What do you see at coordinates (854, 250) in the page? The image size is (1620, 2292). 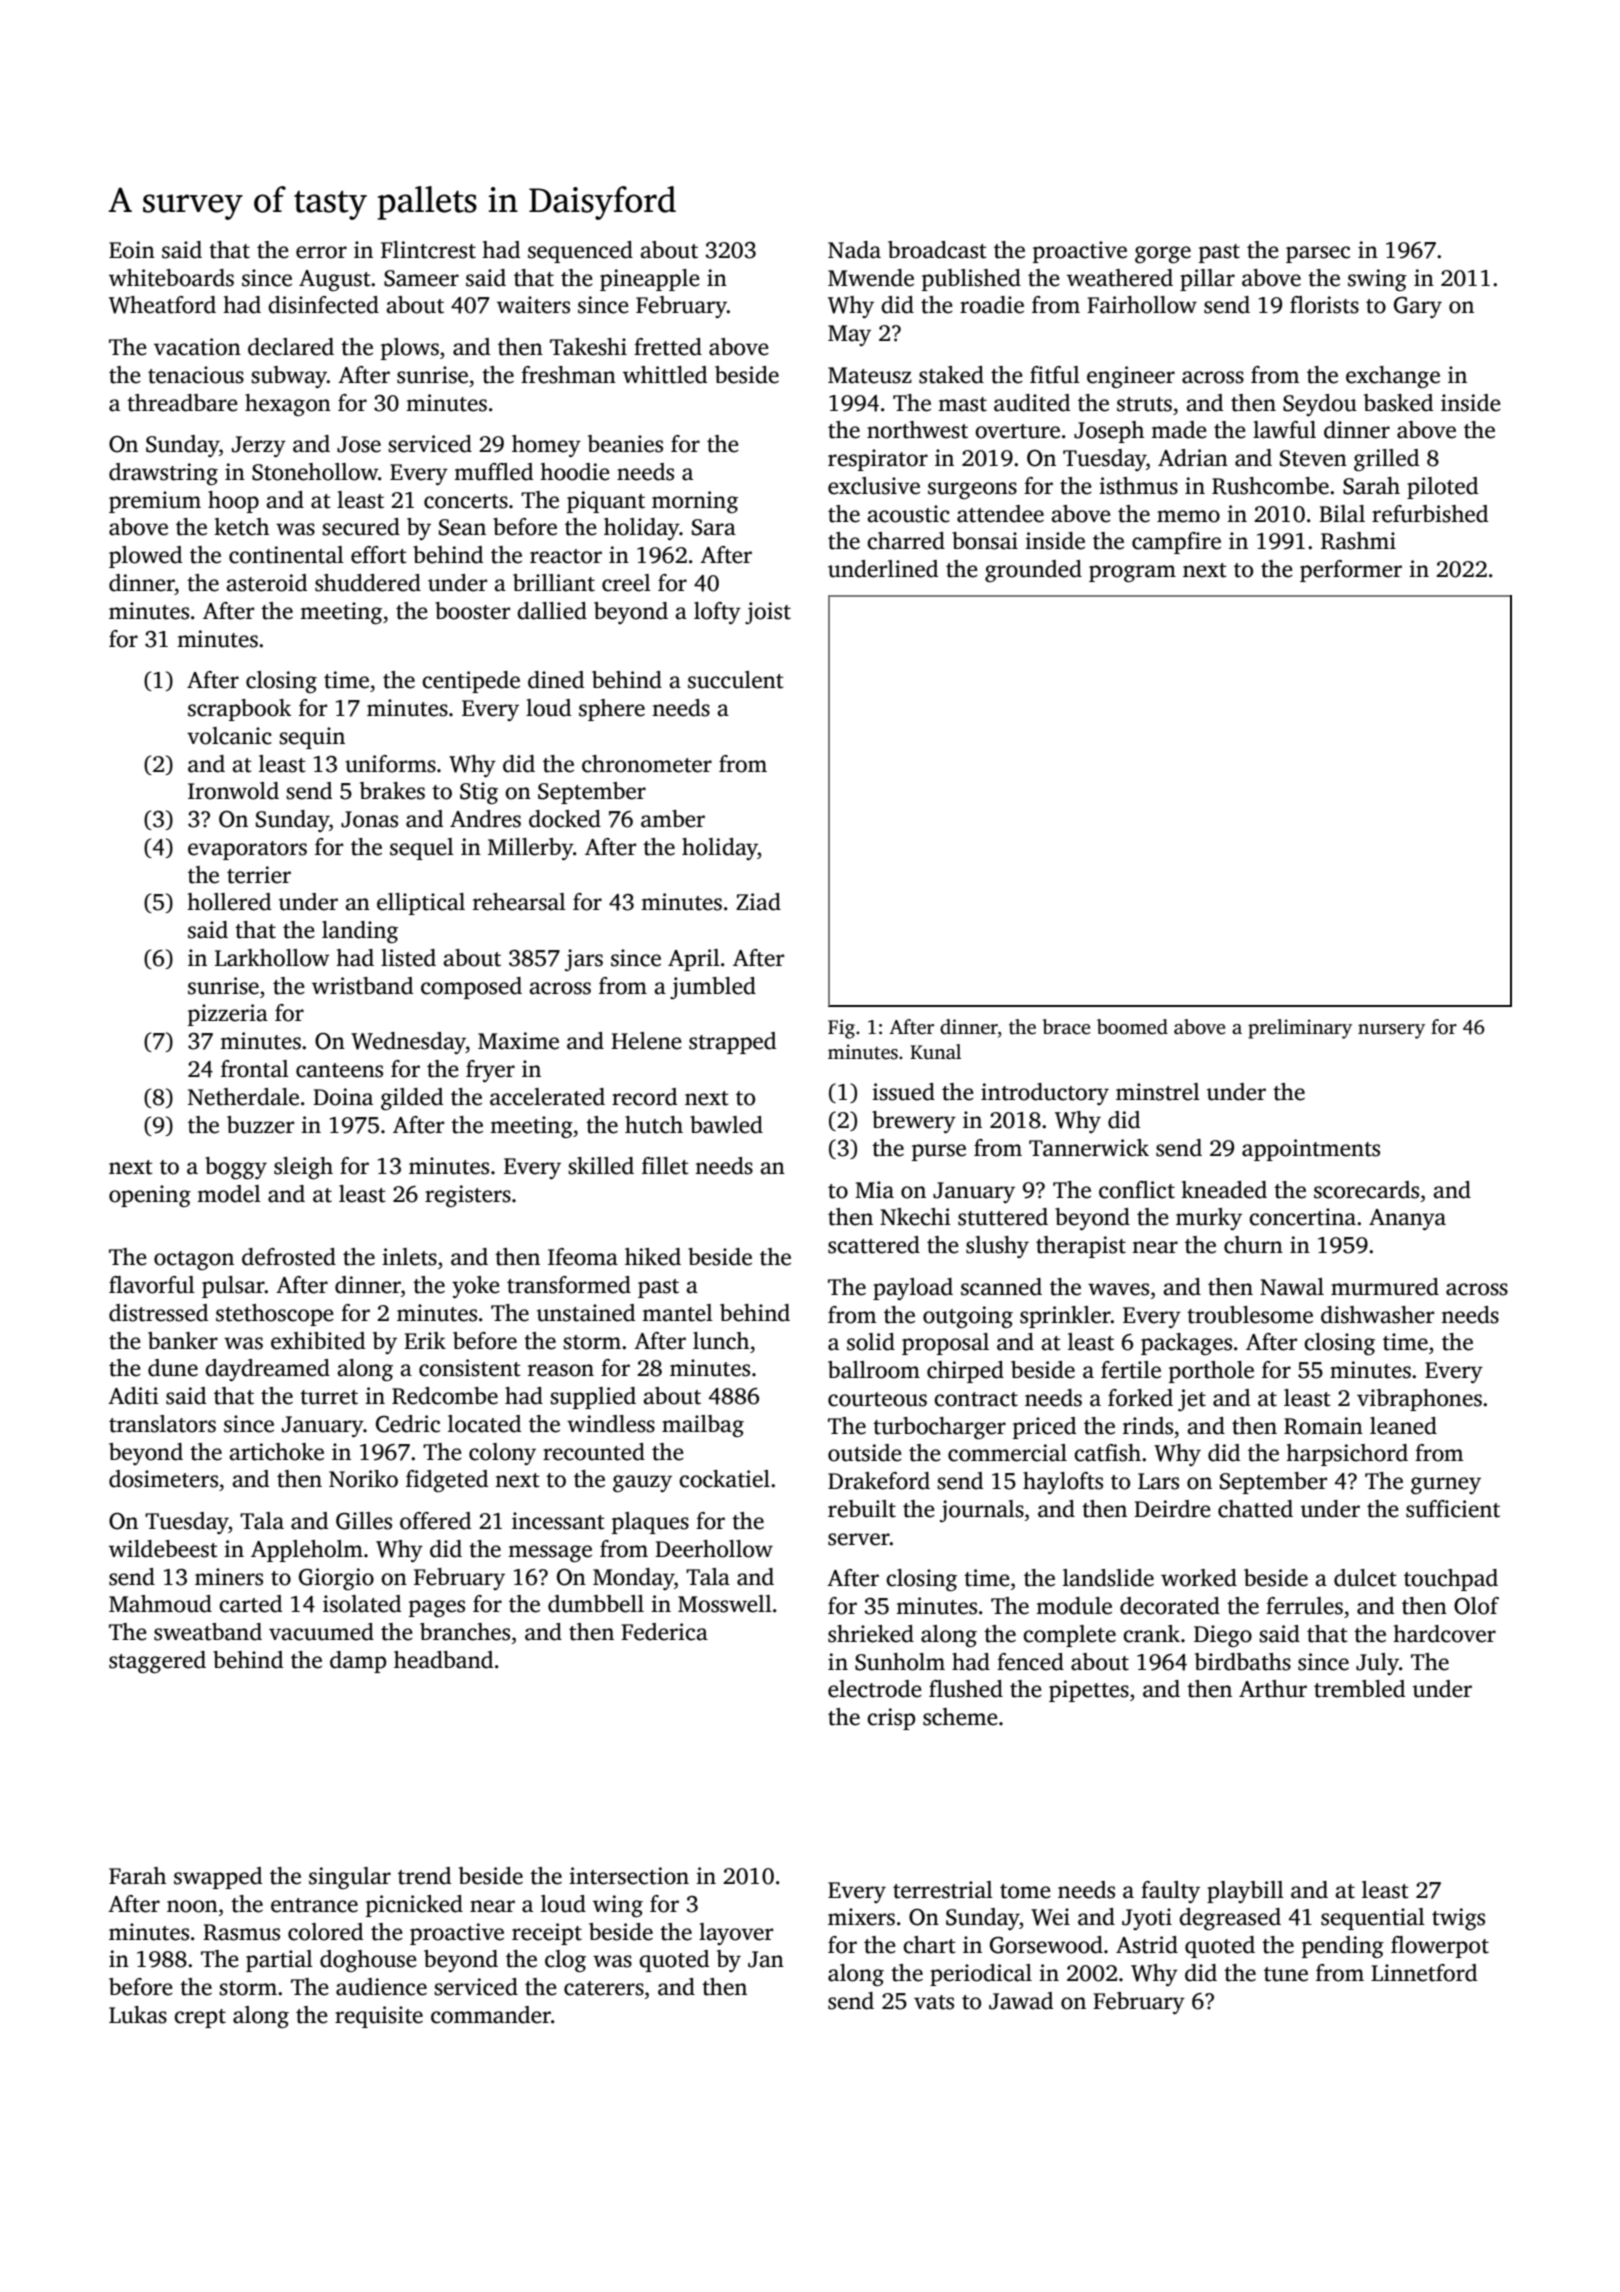 I see `Nada` at bounding box center [854, 250].
